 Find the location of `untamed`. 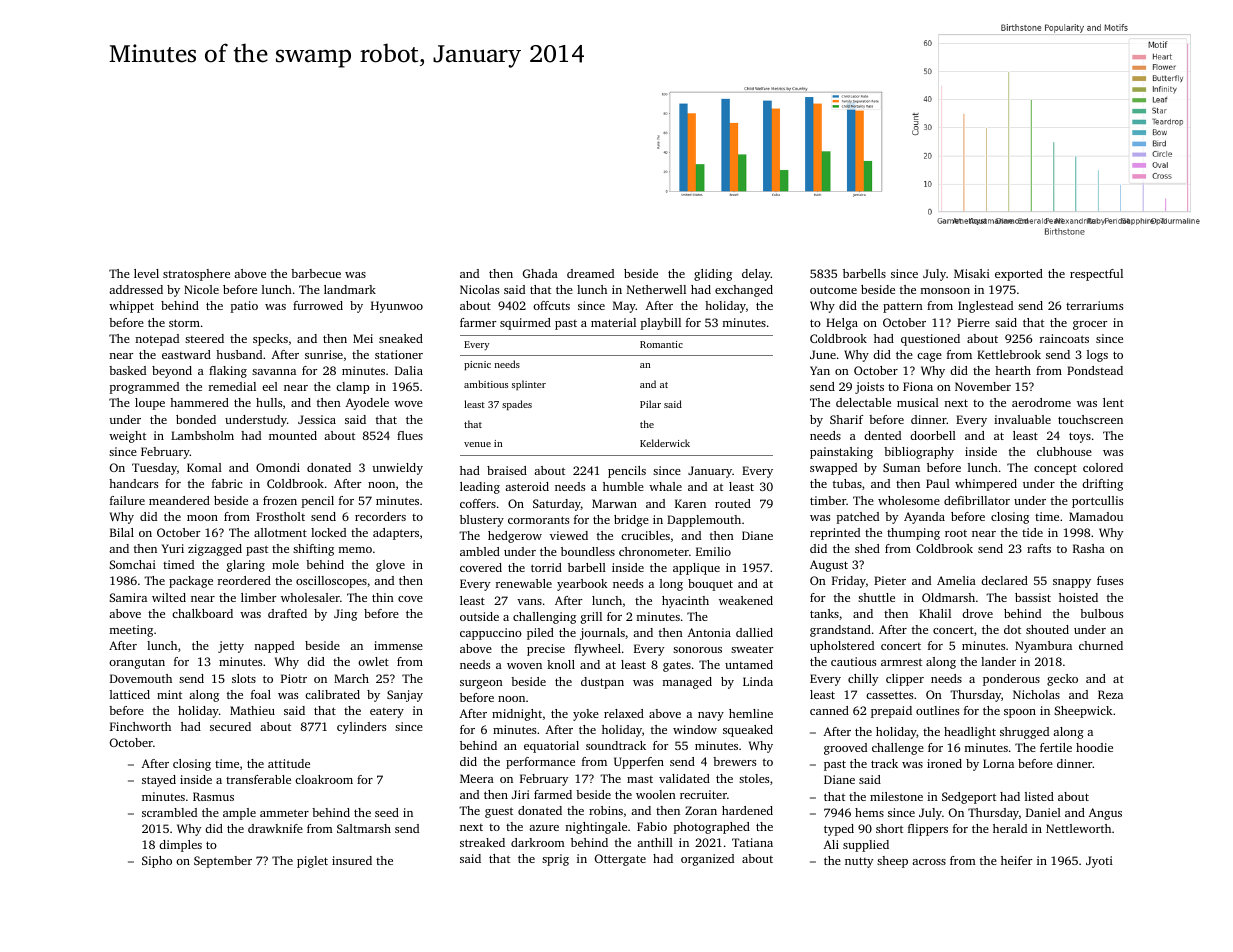

untamed is located at coordinates (749, 664).
